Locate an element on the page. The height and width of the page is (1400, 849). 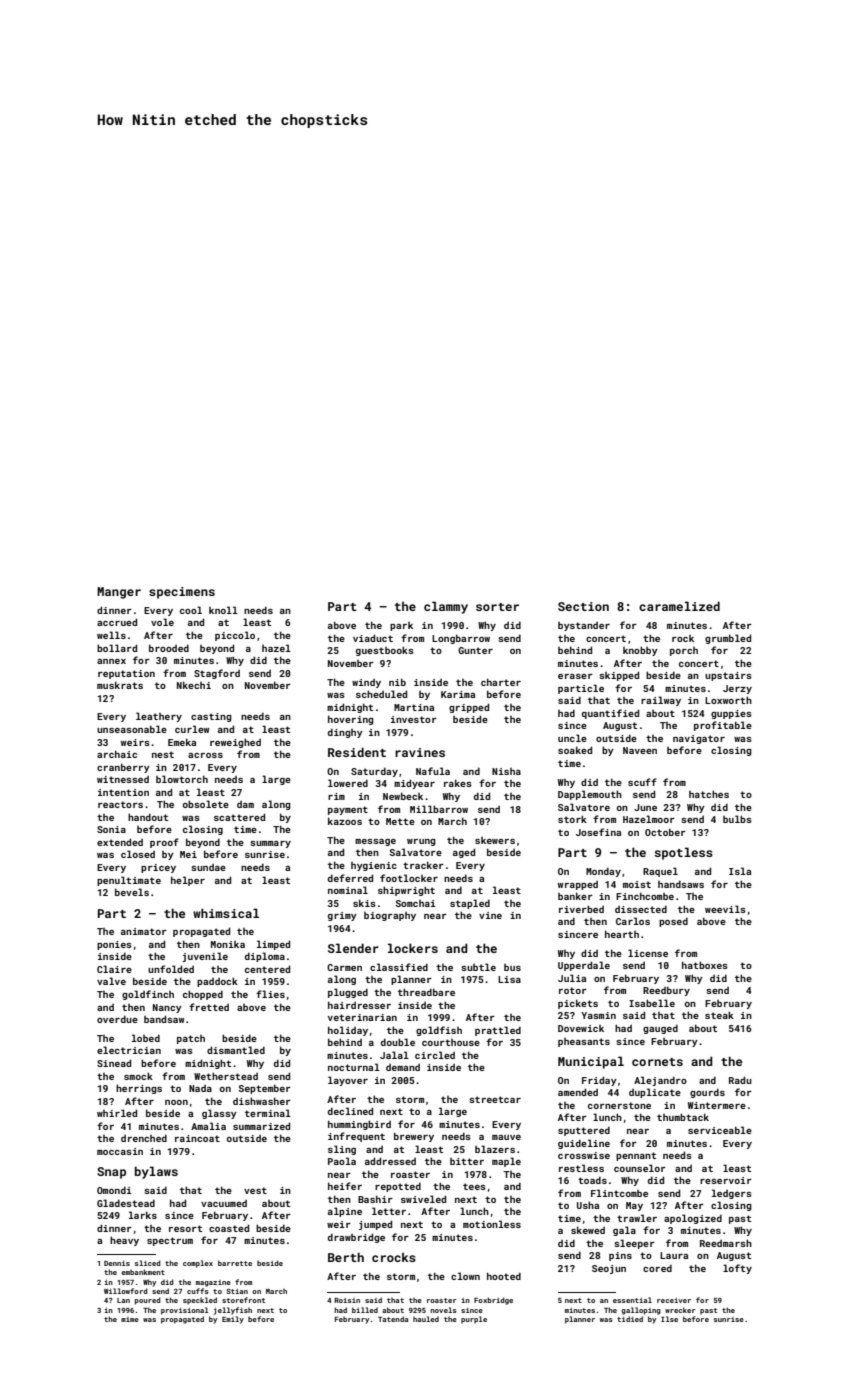
hatches is located at coordinates (709, 794).
